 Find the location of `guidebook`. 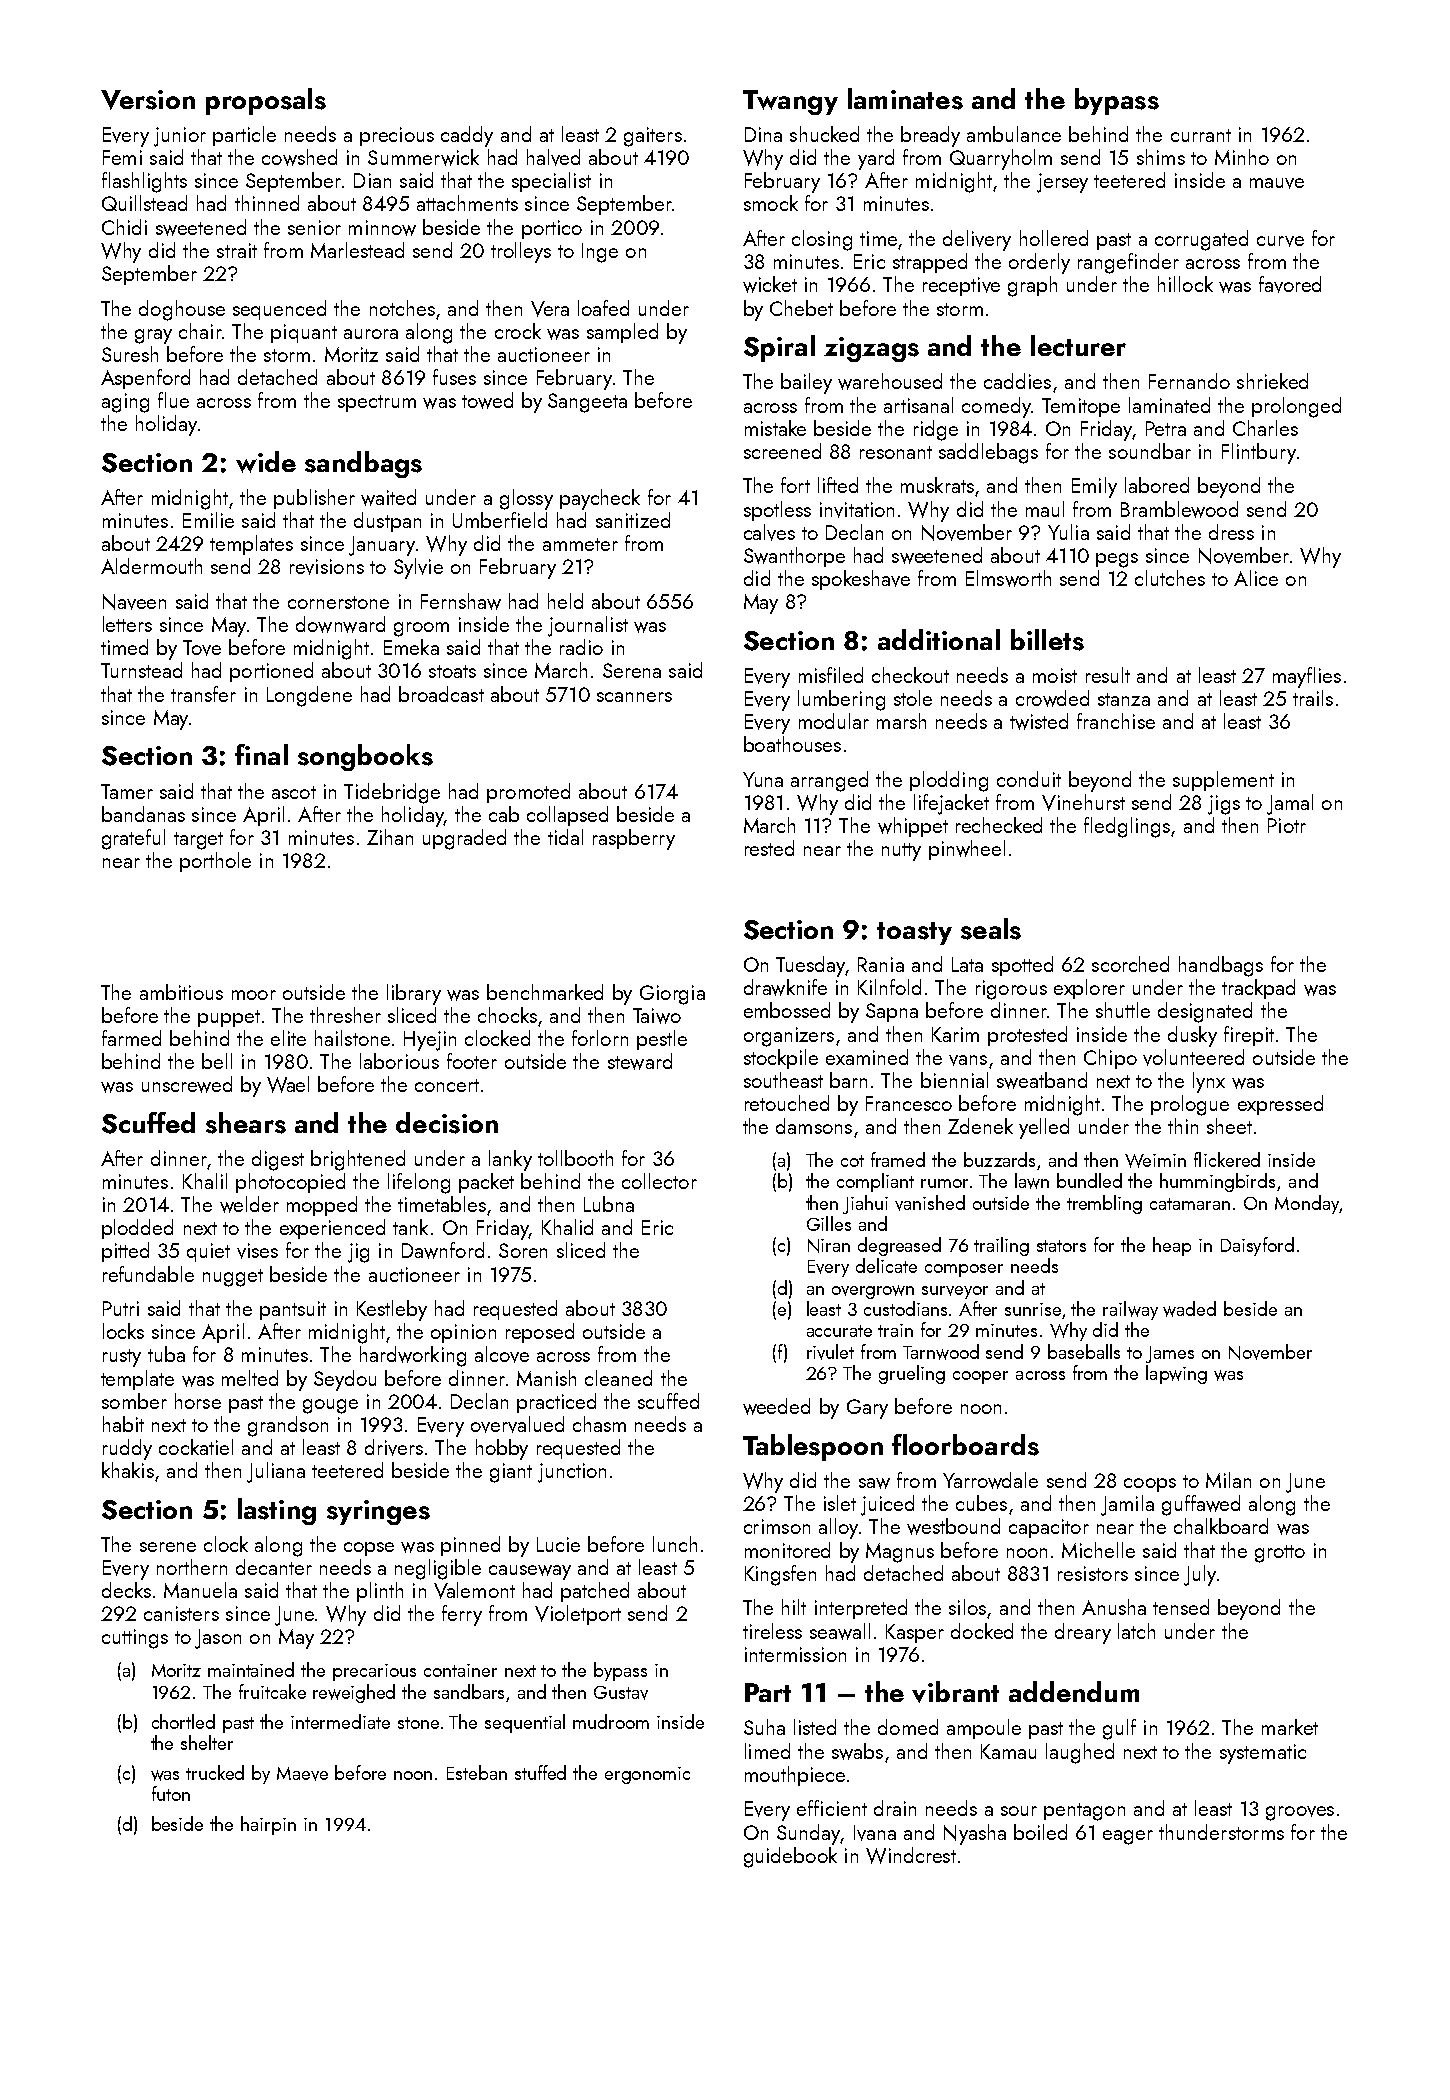

guidebook is located at coordinates (790, 1857).
